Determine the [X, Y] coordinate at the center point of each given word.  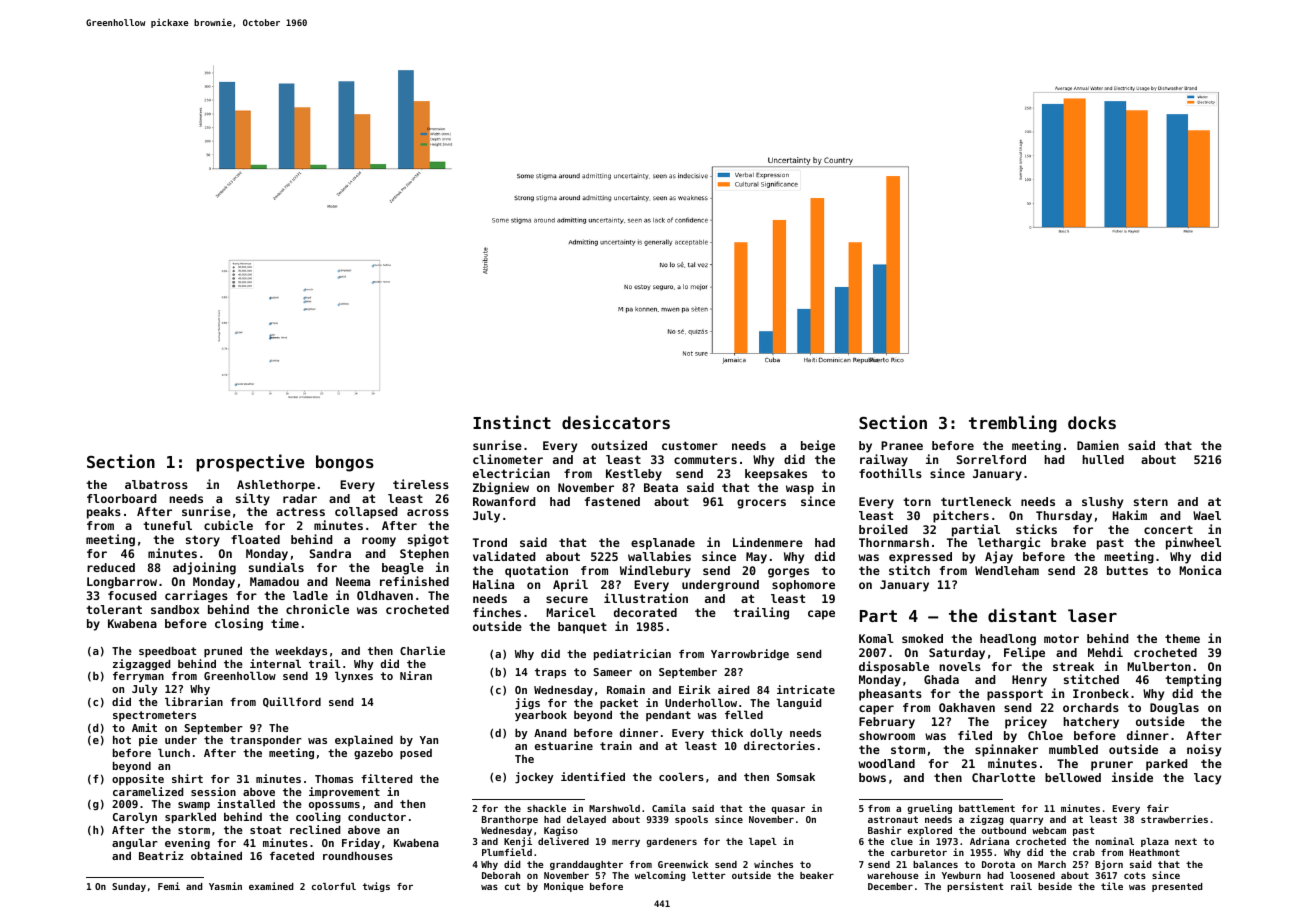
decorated [645, 612]
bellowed [1073, 777]
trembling [1013, 424]
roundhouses [358, 855]
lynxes [354, 676]
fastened [612, 501]
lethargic [1009, 543]
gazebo [373, 754]
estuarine [564, 745]
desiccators [616, 422]
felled [744, 714]
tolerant [114, 609]
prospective [250, 463]
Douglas [1174, 709]
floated [255, 539]
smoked [922, 638]
